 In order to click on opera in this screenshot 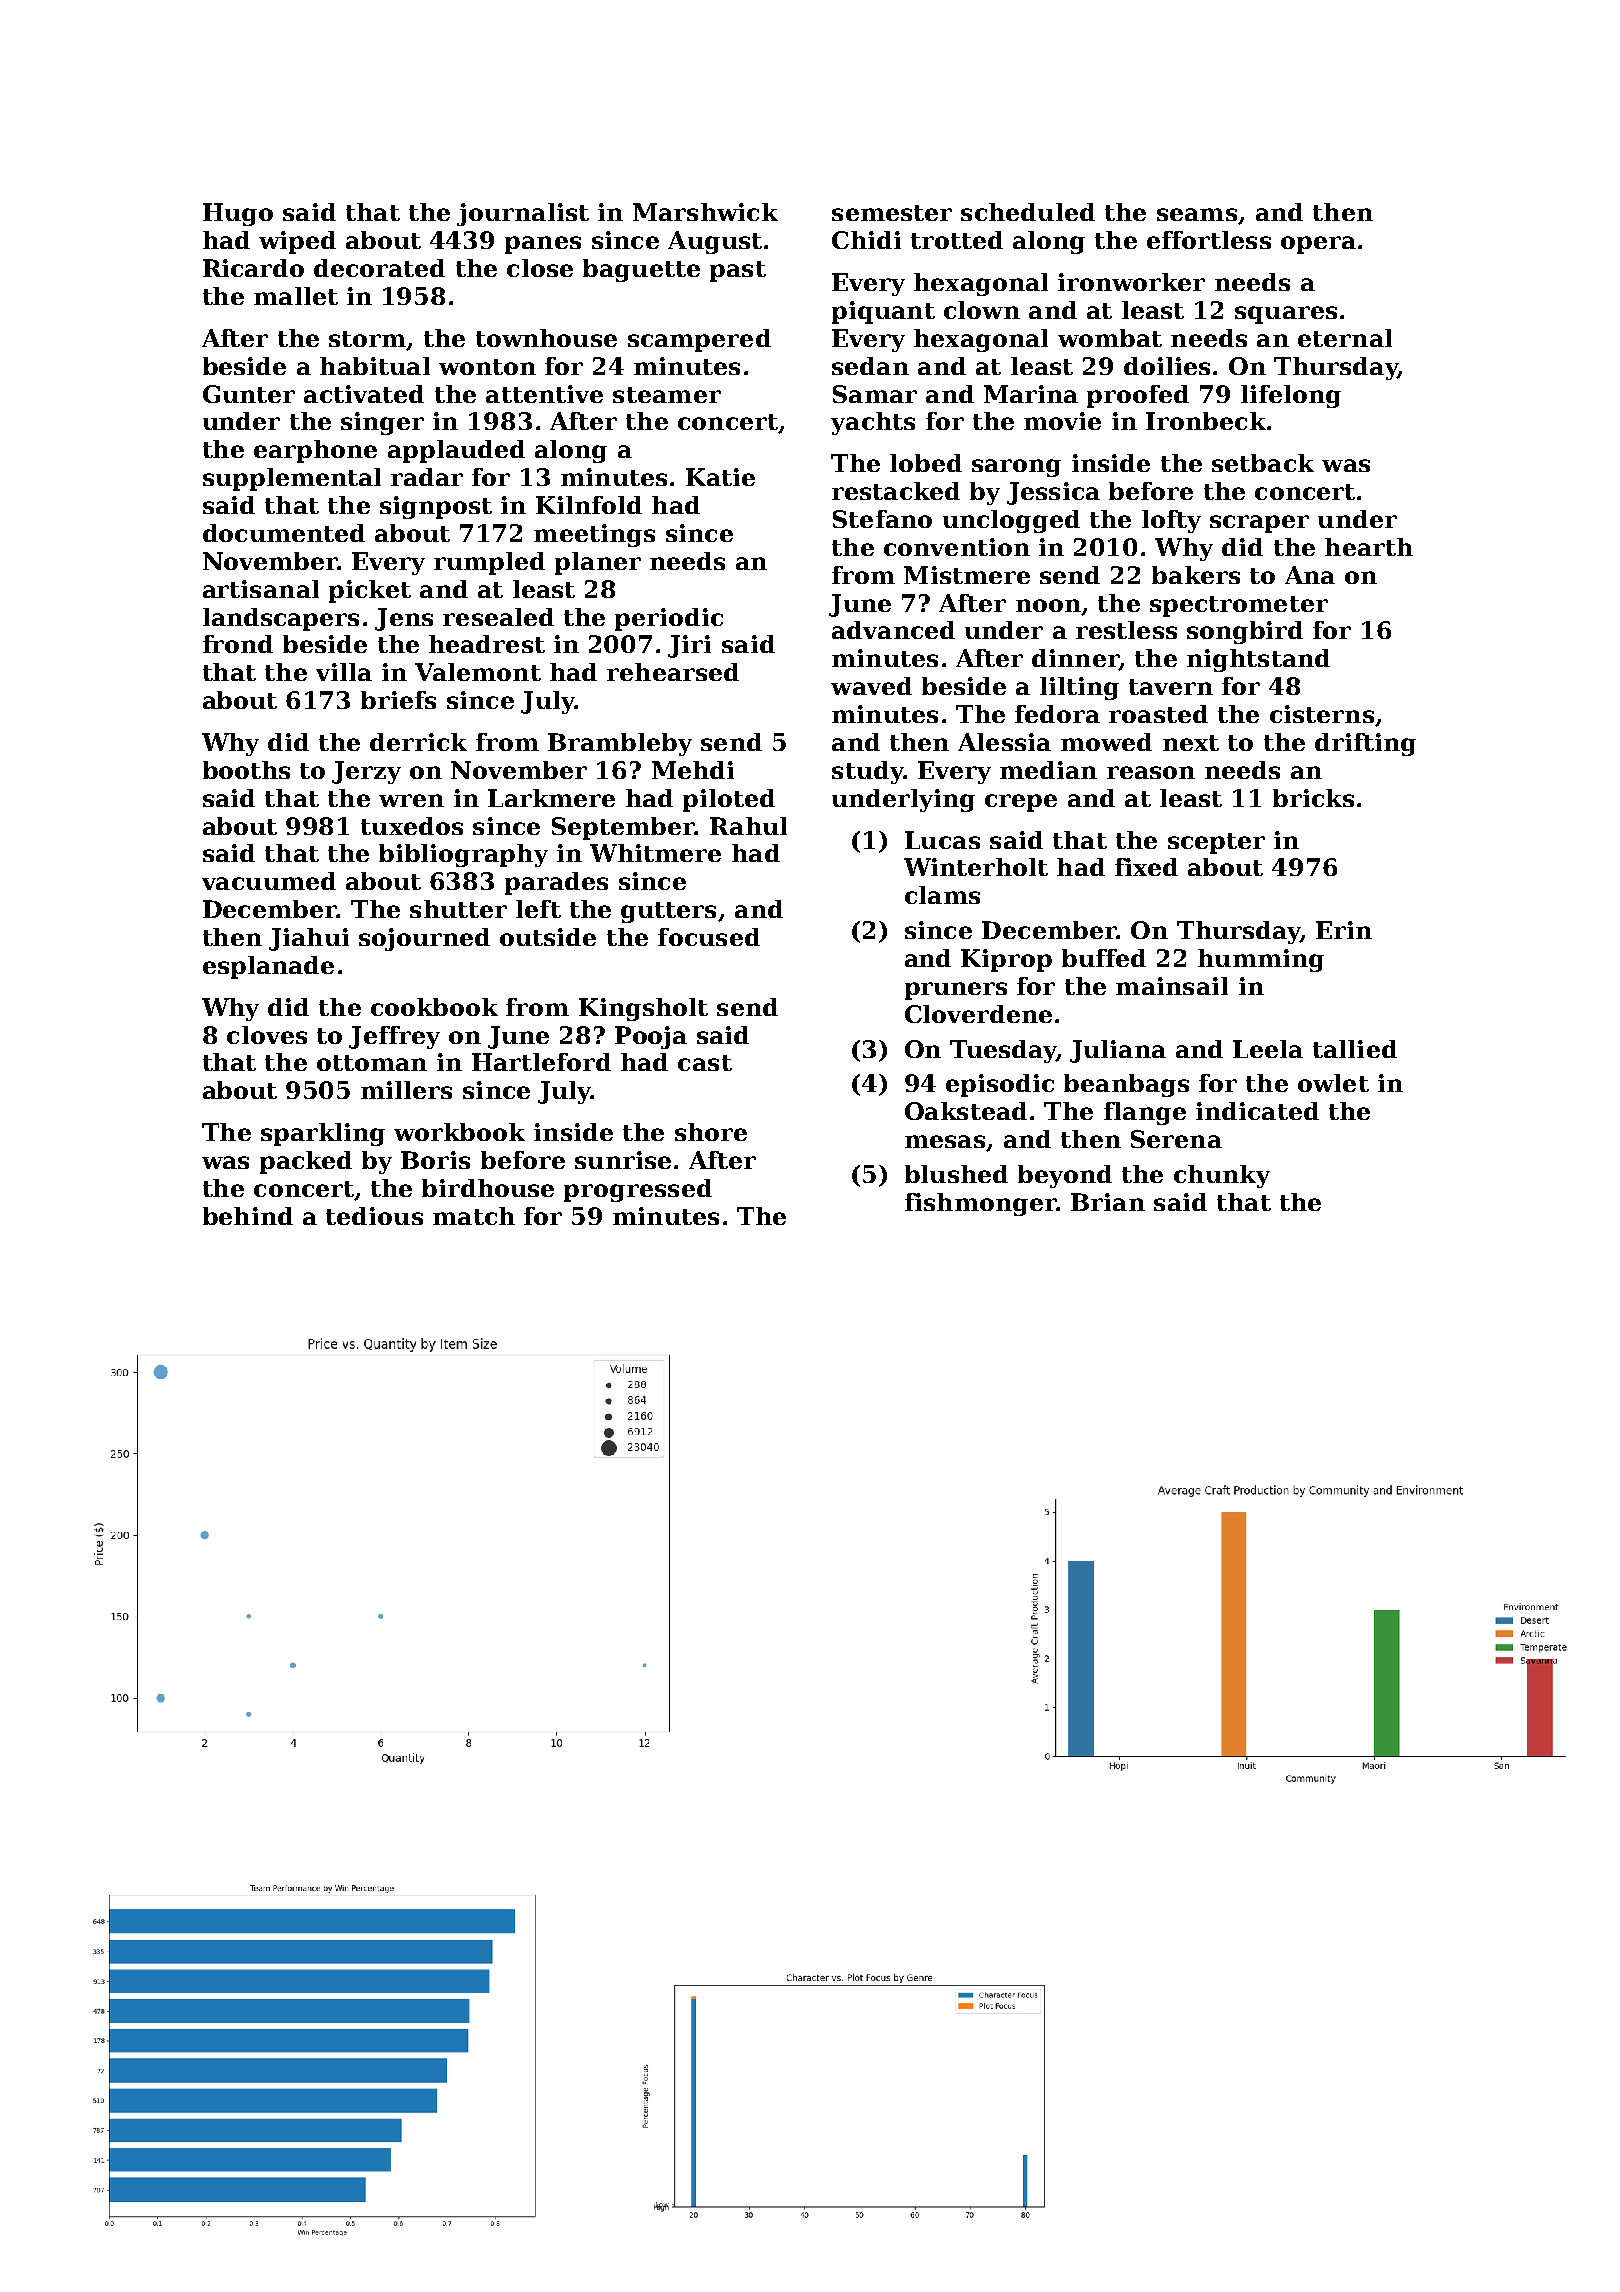, I will do `click(1318, 245)`.
